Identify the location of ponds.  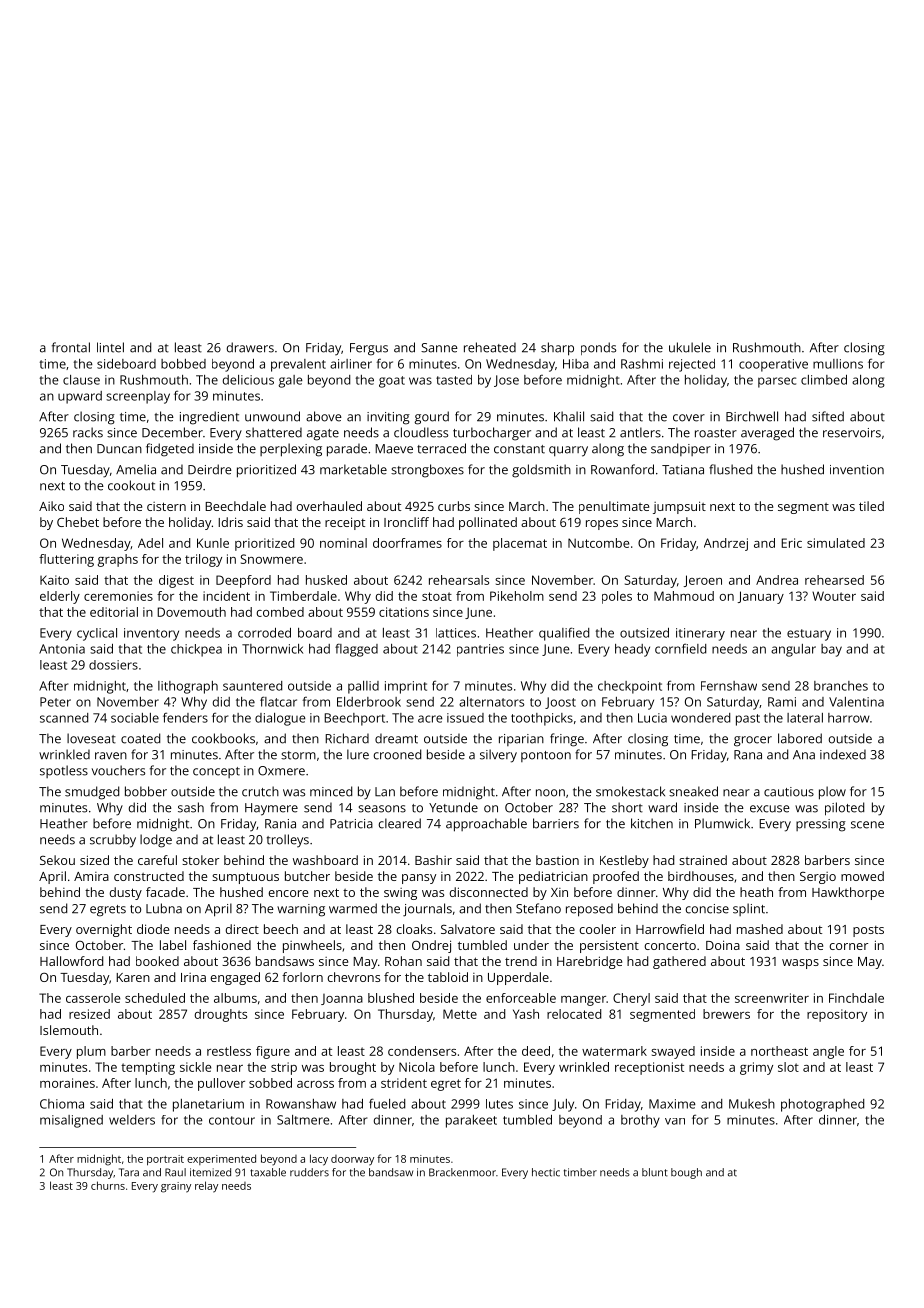
(598, 348).
